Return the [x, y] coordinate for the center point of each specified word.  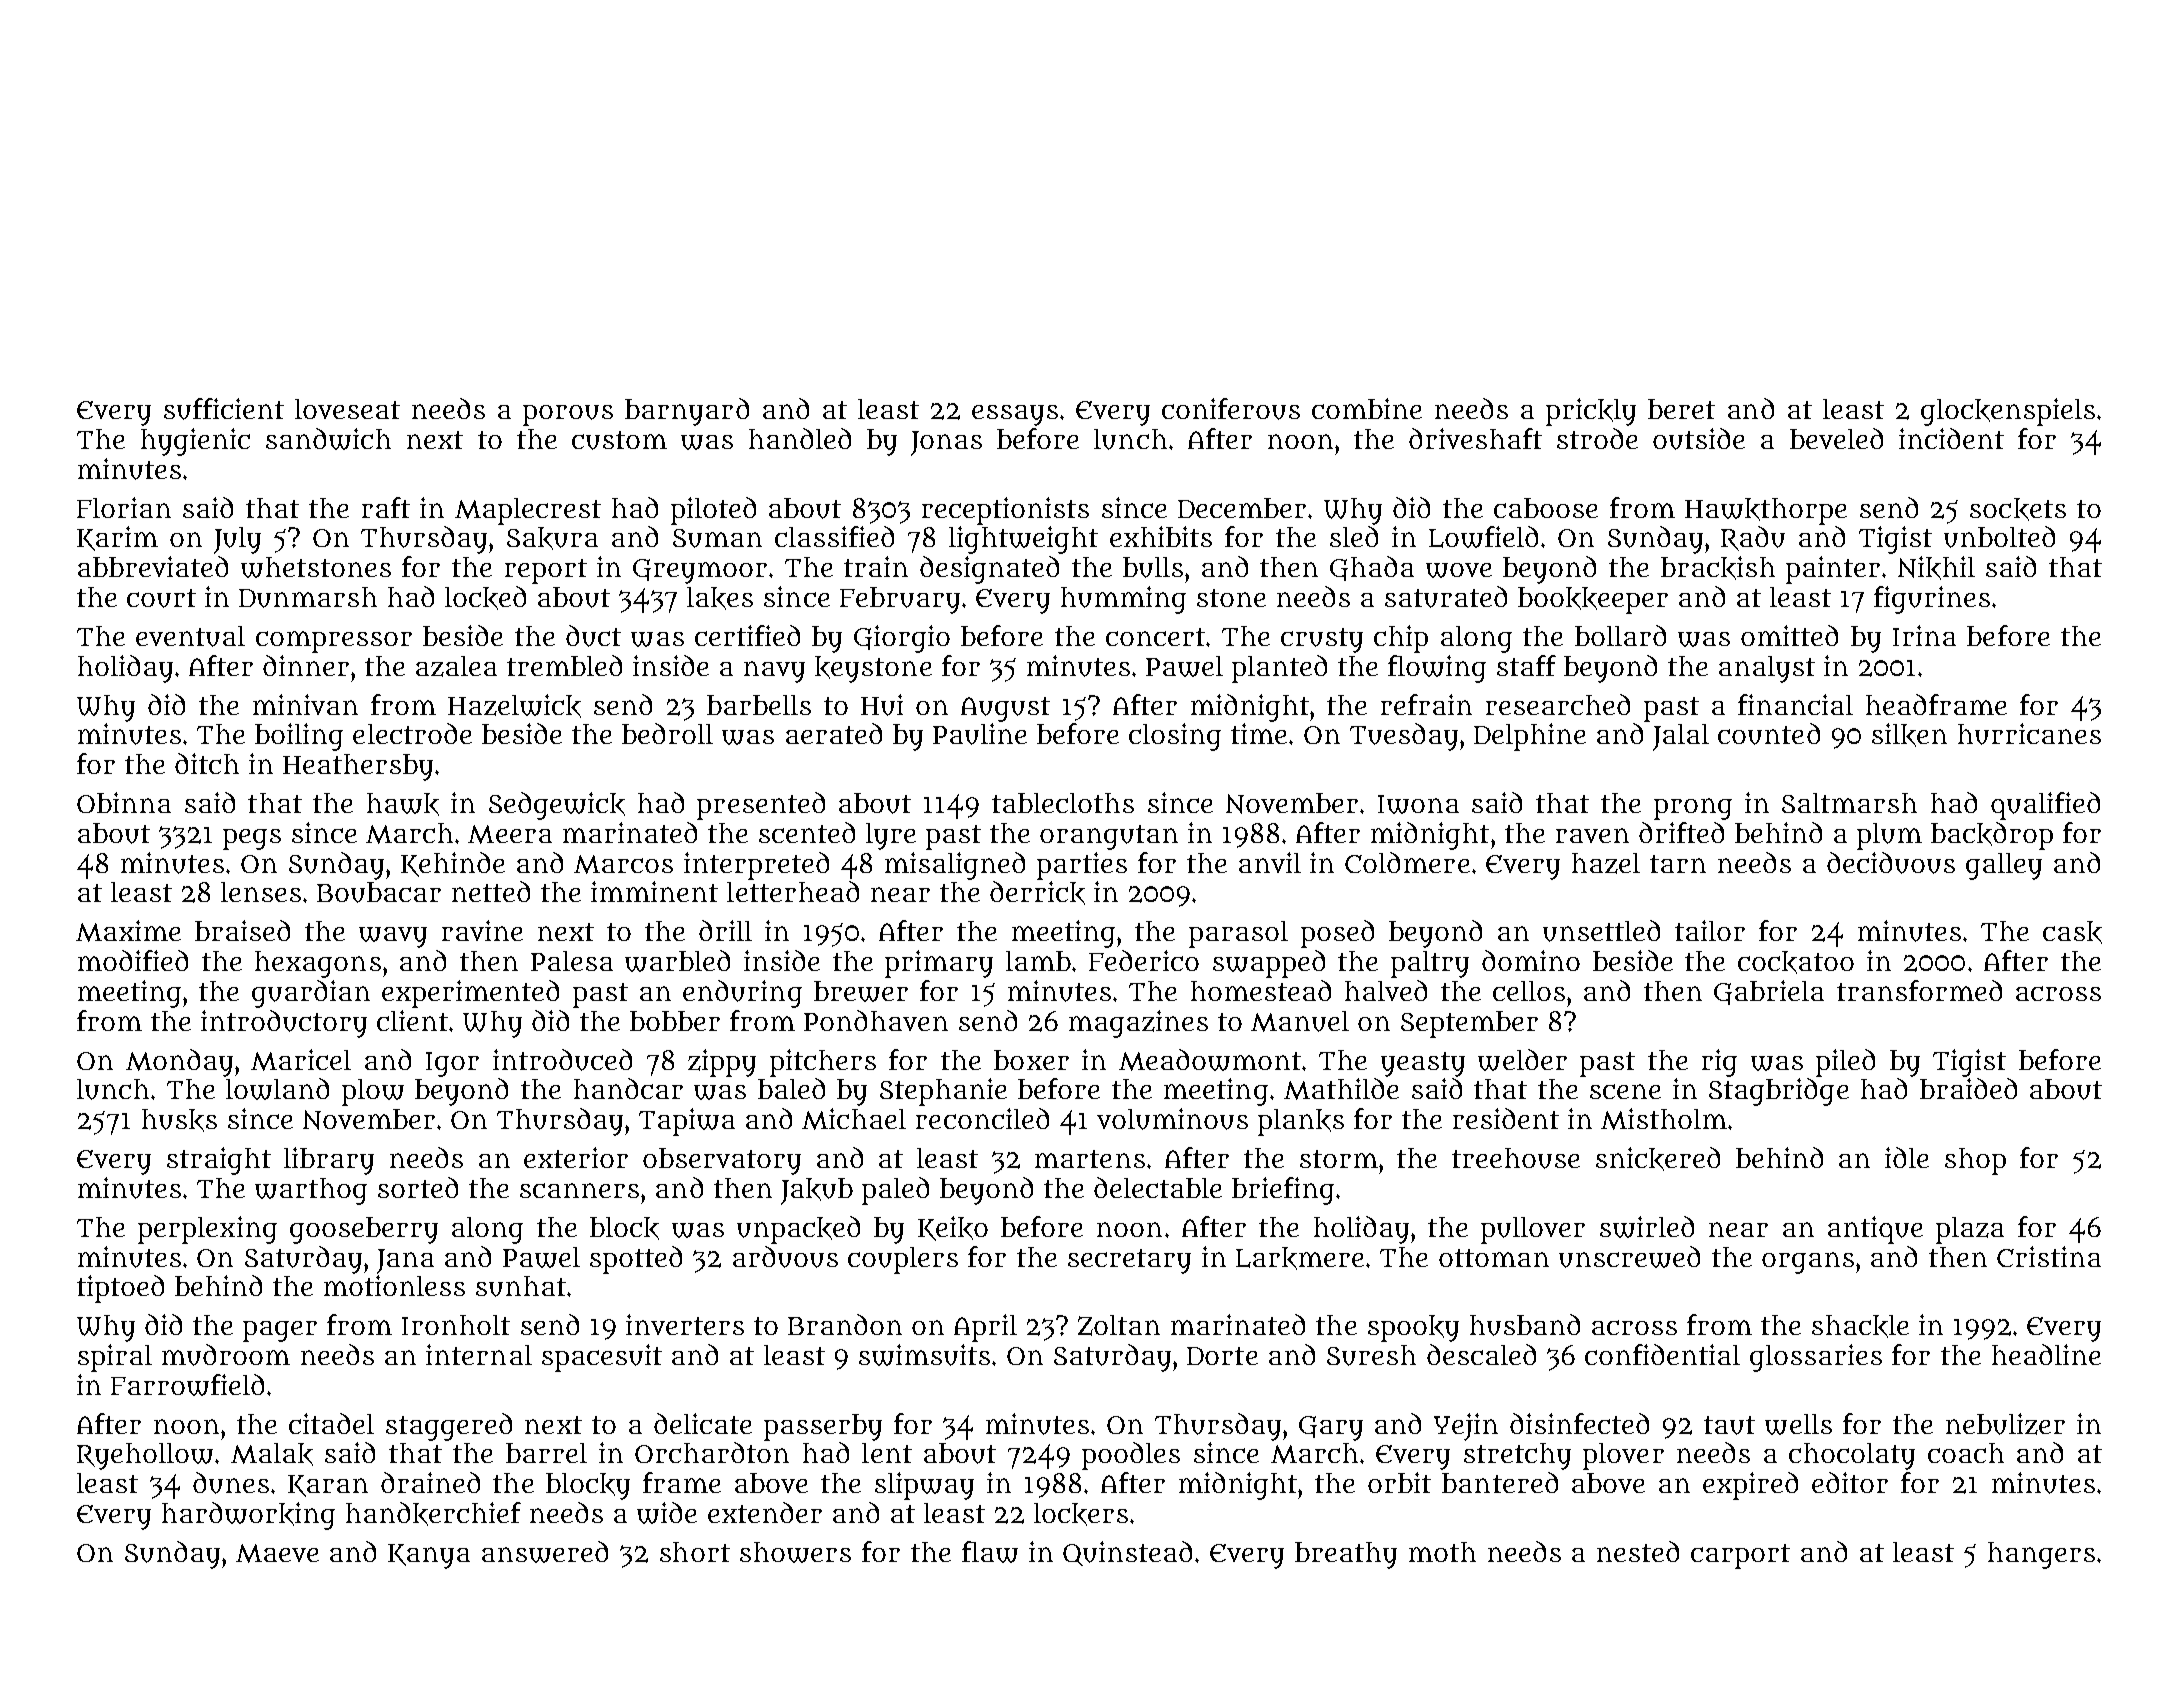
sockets [2018, 509]
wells [1798, 1424]
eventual [190, 636]
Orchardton [712, 1452]
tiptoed [120, 1289]
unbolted [1999, 537]
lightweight [1023, 540]
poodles [1131, 1456]
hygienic [195, 442]
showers [795, 1552]
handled [800, 438]
